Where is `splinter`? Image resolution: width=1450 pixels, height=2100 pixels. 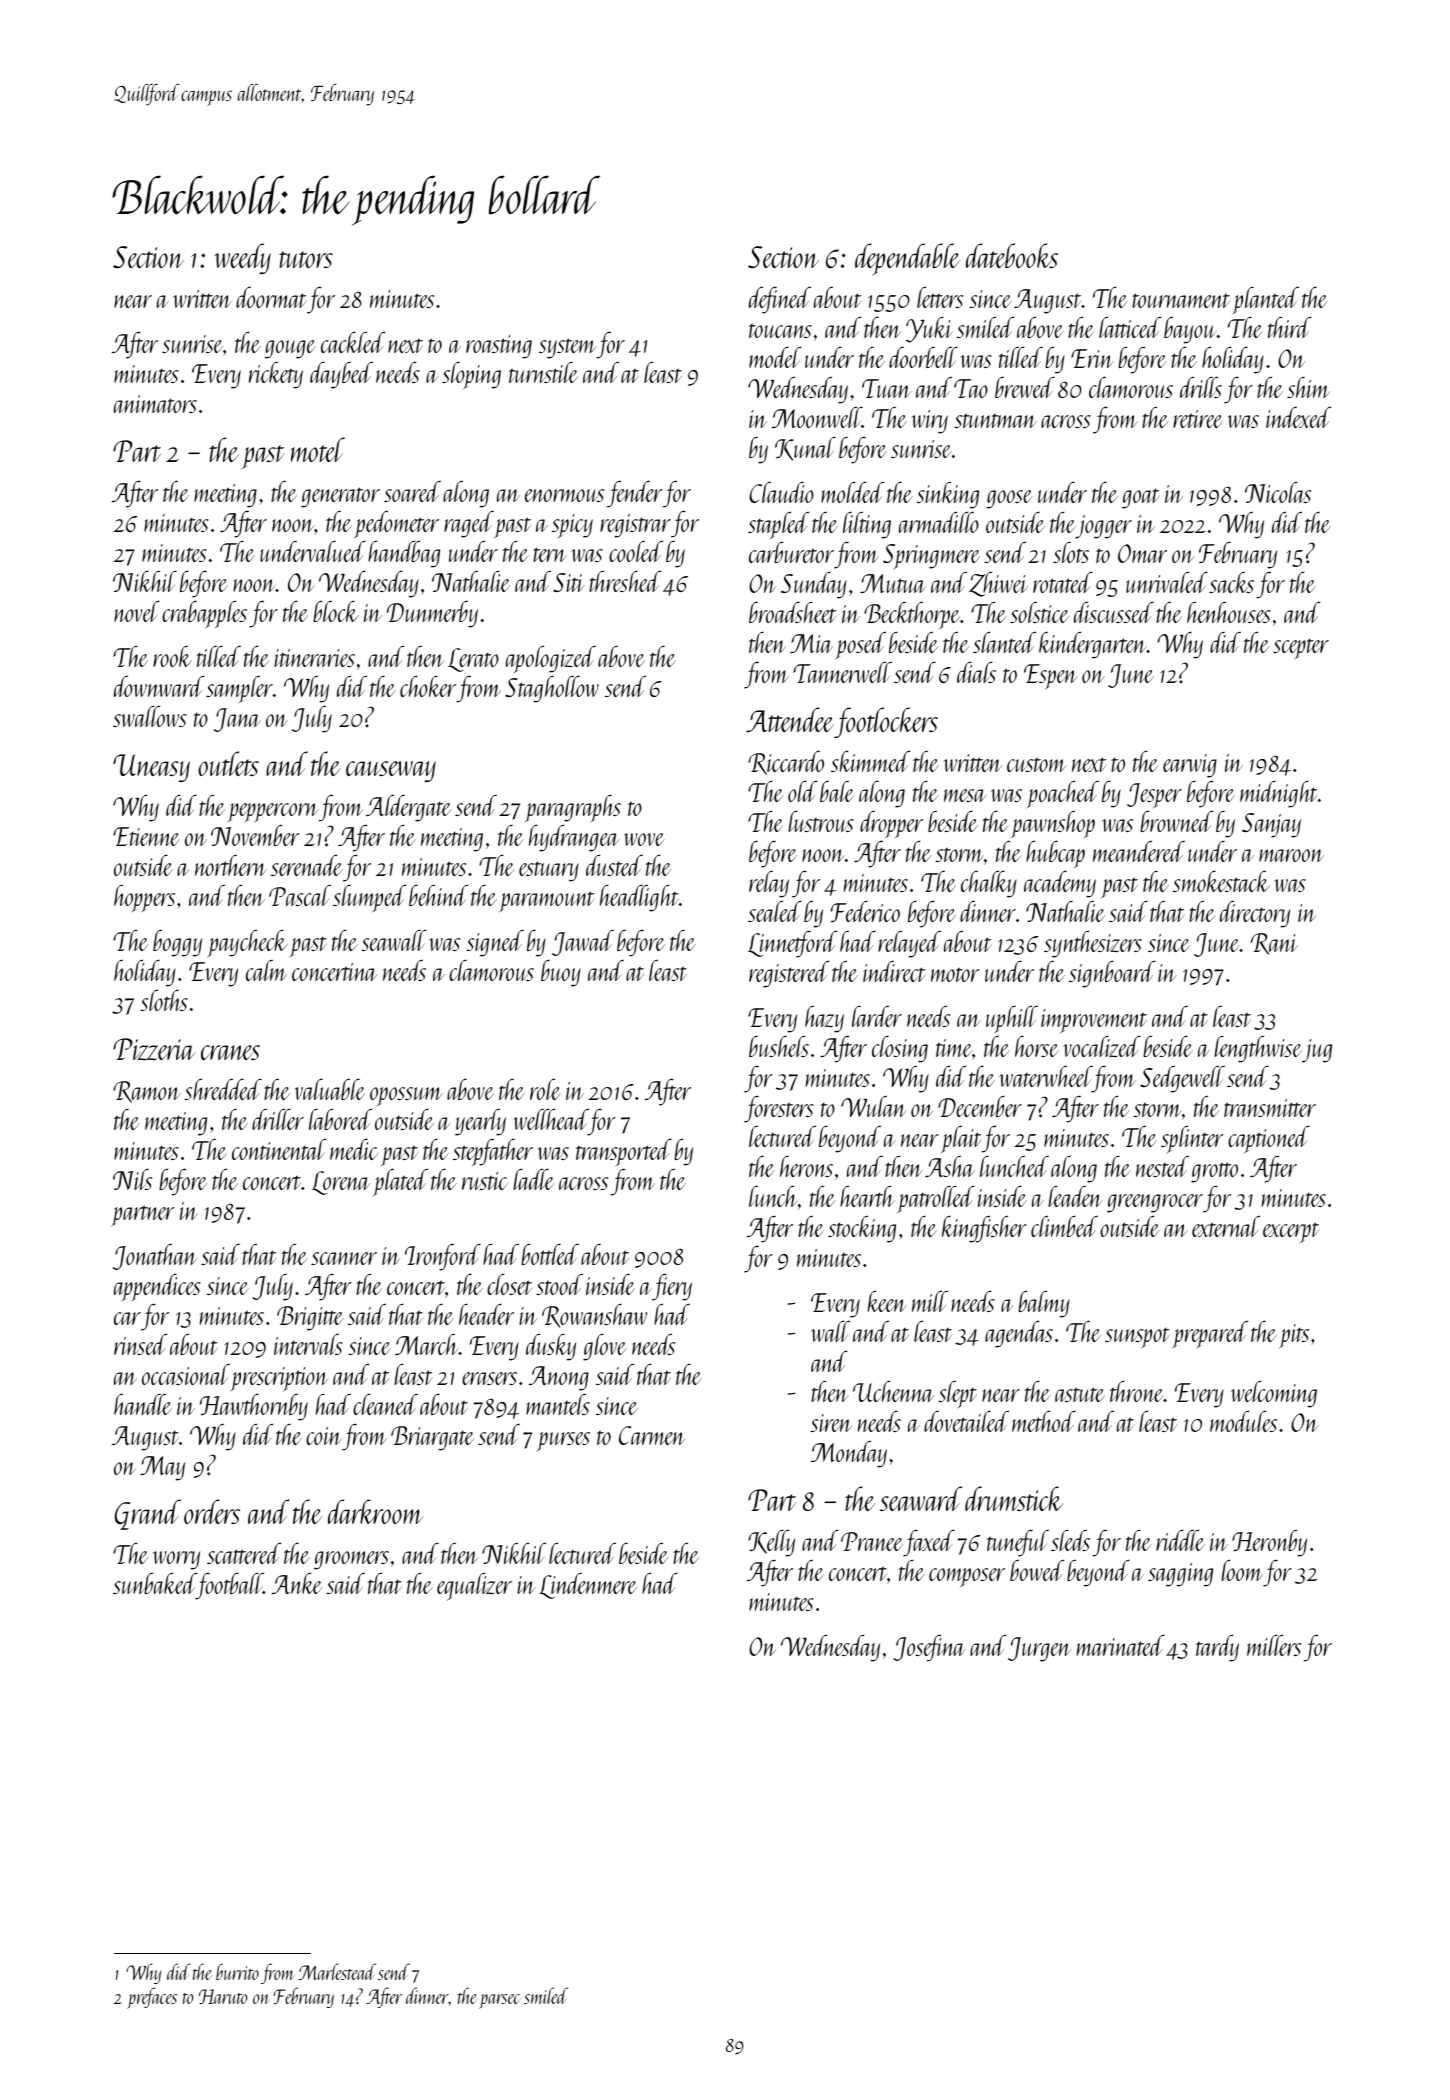
splinter is located at coordinates (1192, 1139).
